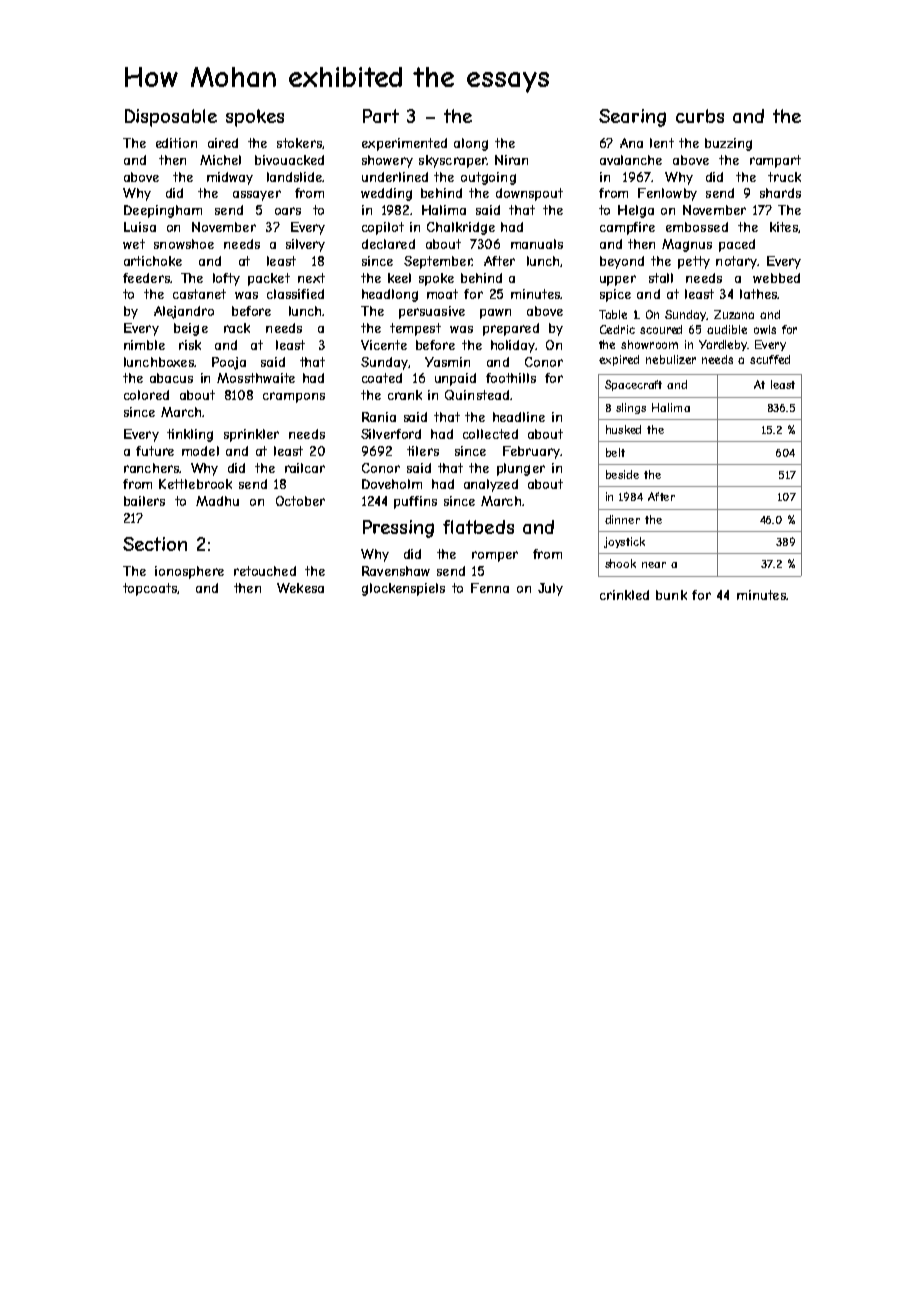 This document has width=924, height=1308. Describe the element at coordinates (784, 177) in the document. I see `truck` at that location.
